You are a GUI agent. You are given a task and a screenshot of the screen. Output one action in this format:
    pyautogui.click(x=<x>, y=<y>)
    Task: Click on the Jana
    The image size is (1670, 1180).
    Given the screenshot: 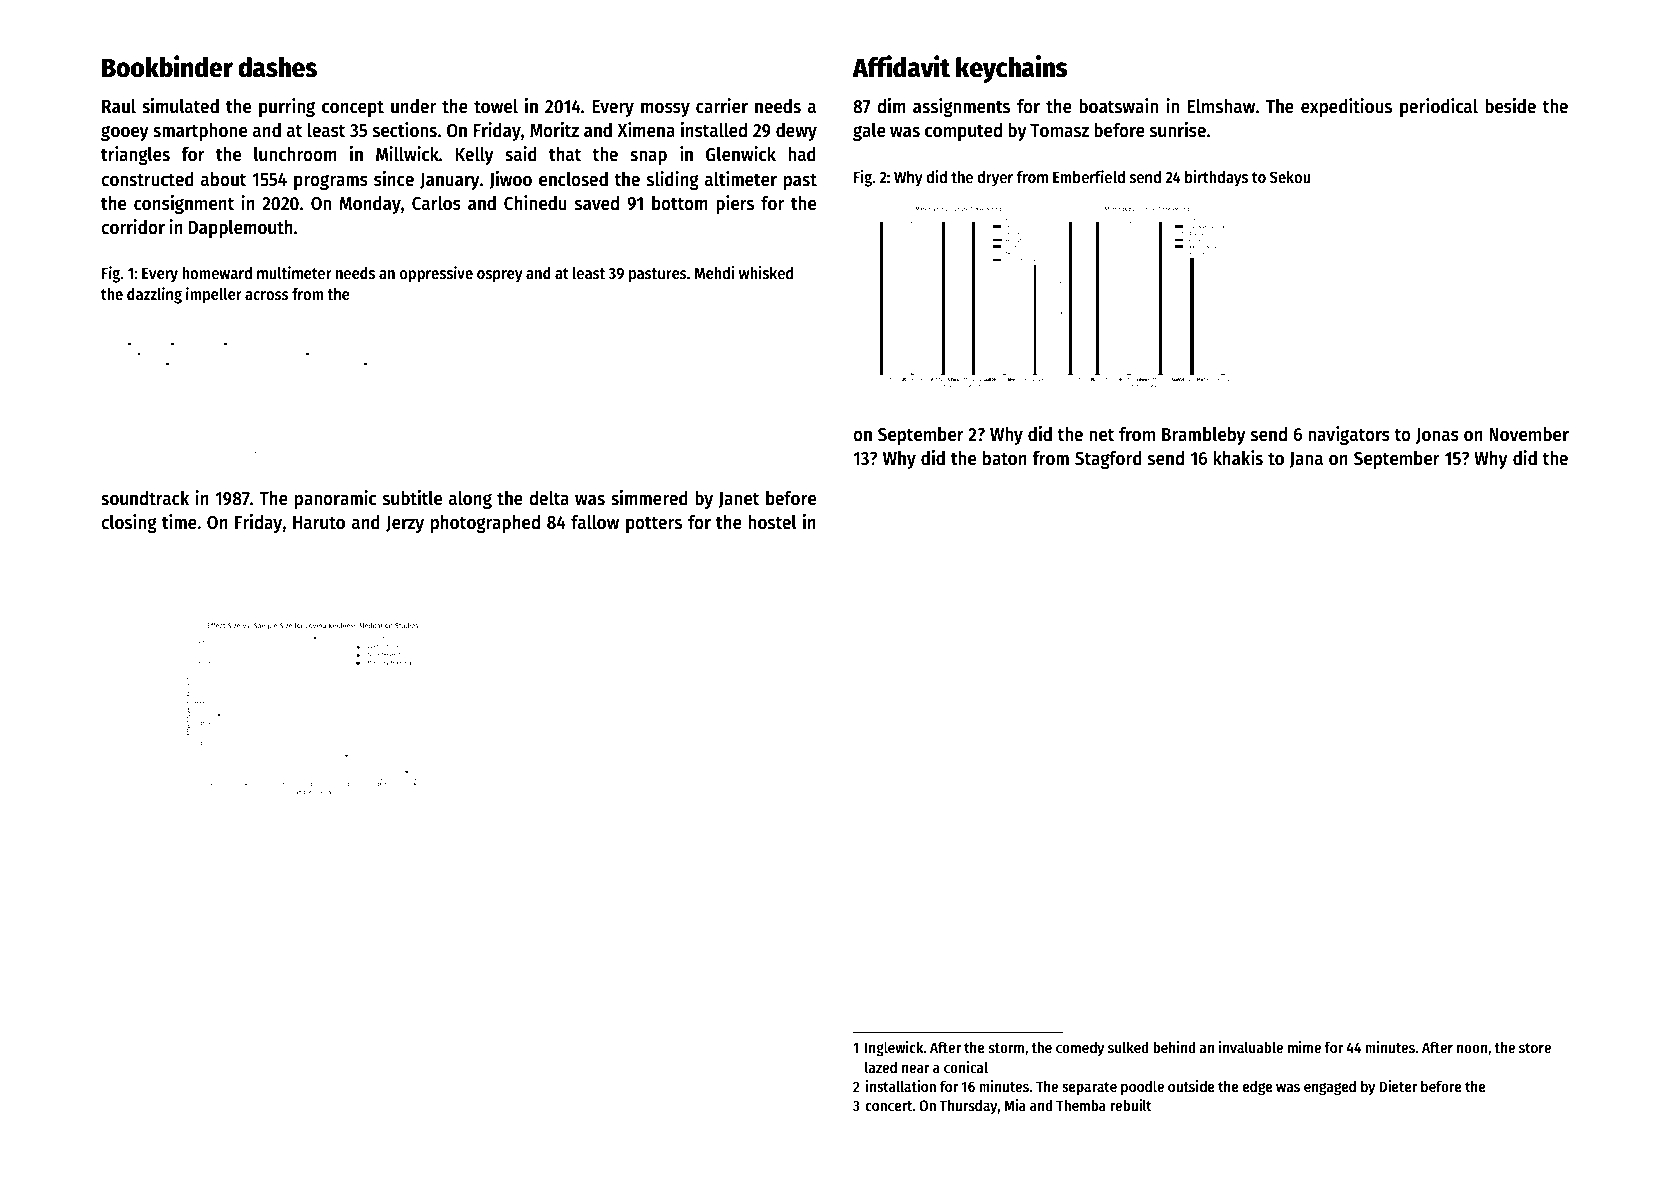 What is the action you would take?
    pyautogui.click(x=1306, y=460)
